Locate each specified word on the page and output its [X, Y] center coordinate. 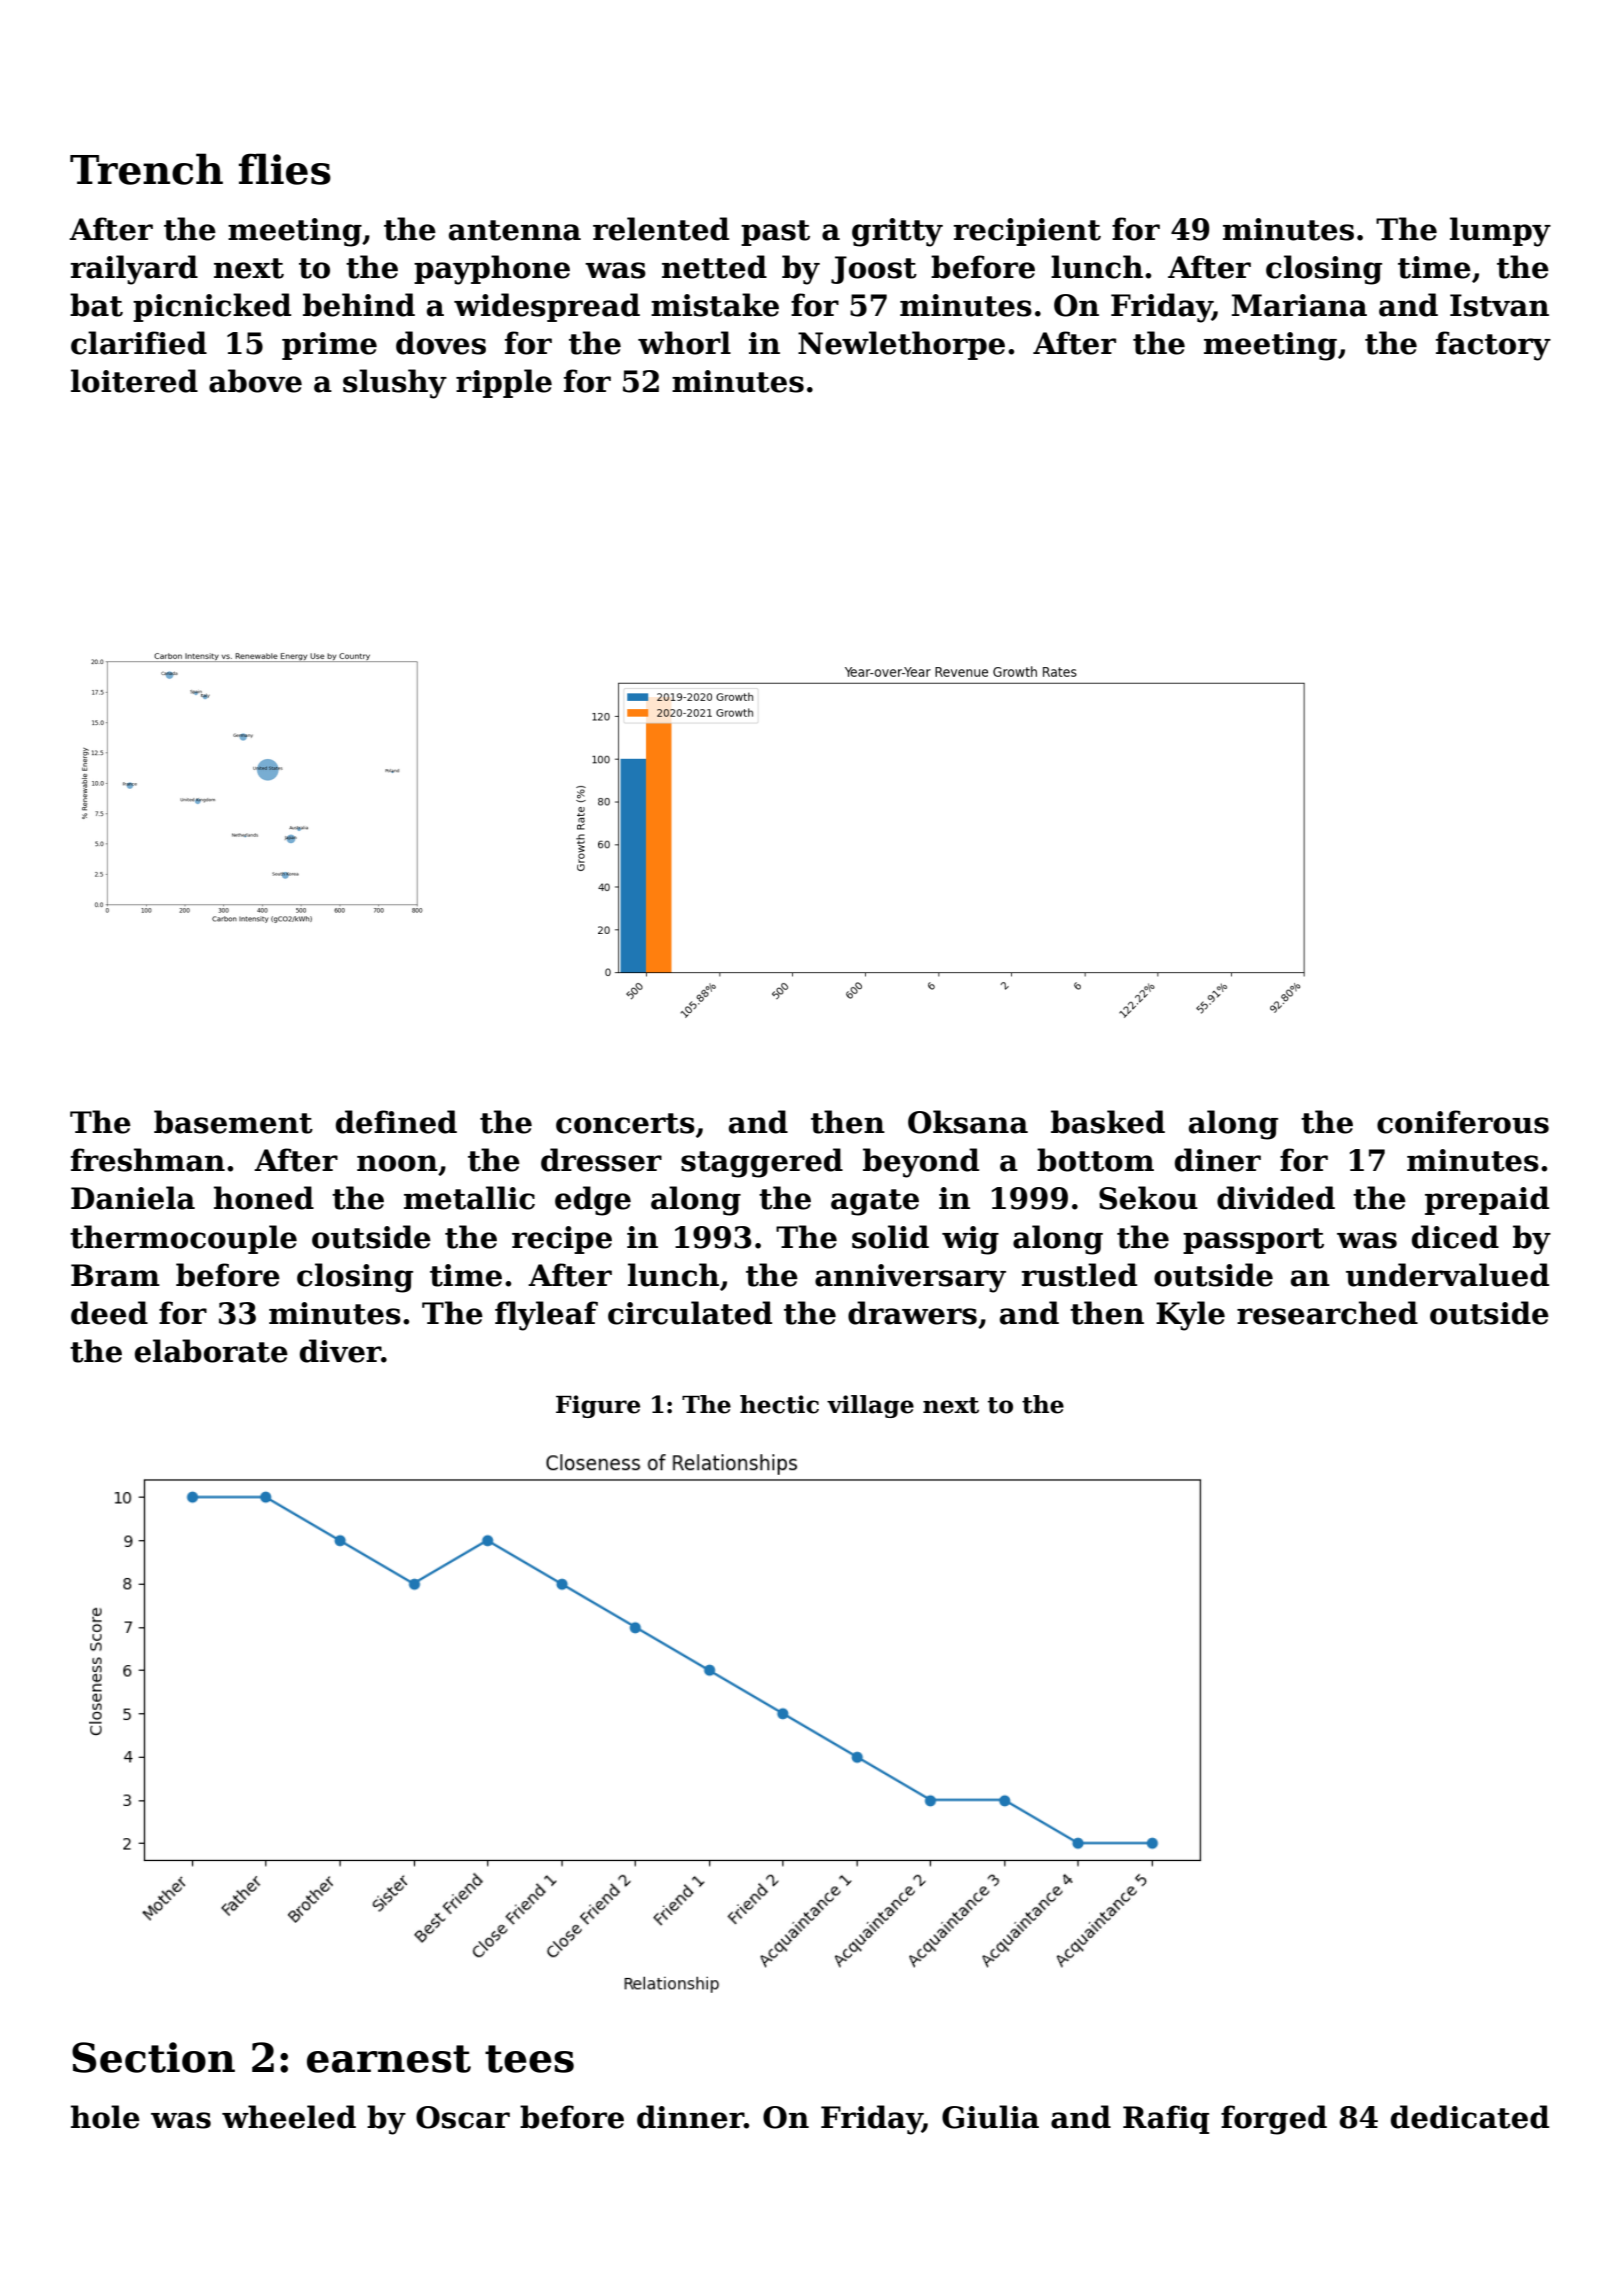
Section [153, 2057]
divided [1276, 1198]
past [775, 233]
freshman [148, 1160]
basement [233, 1122]
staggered [762, 1163]
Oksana [968, 1122]
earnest [389, 2059]
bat [96, 305]
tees [529, 2059]
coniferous [1463, 1122]
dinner [690, 2117]
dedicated [1470, 2117]
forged [1274, 2120]
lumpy [1500, 232]
